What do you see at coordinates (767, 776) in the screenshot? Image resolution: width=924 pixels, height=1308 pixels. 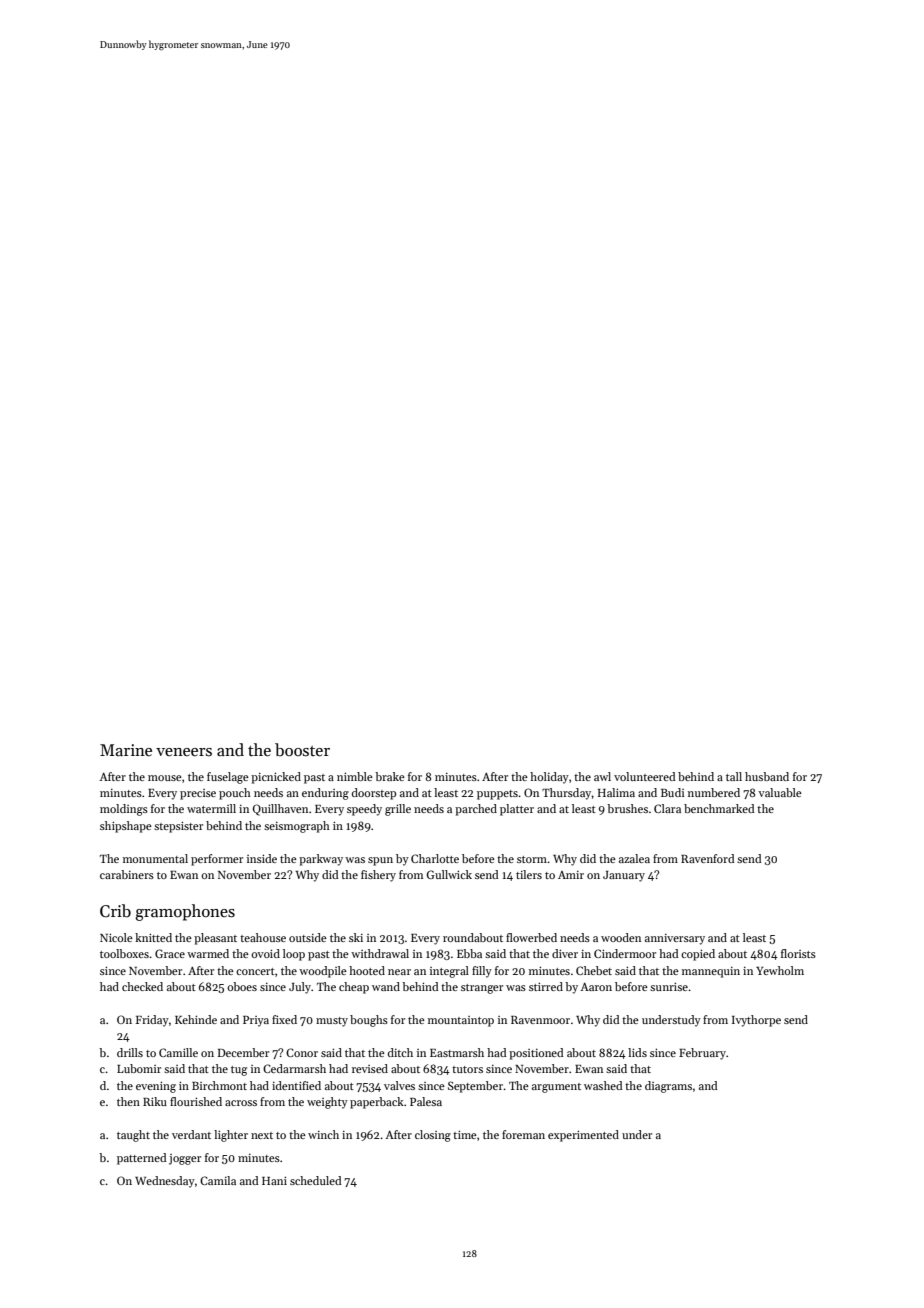 I see `husband` at bounding box center [767, 776].
